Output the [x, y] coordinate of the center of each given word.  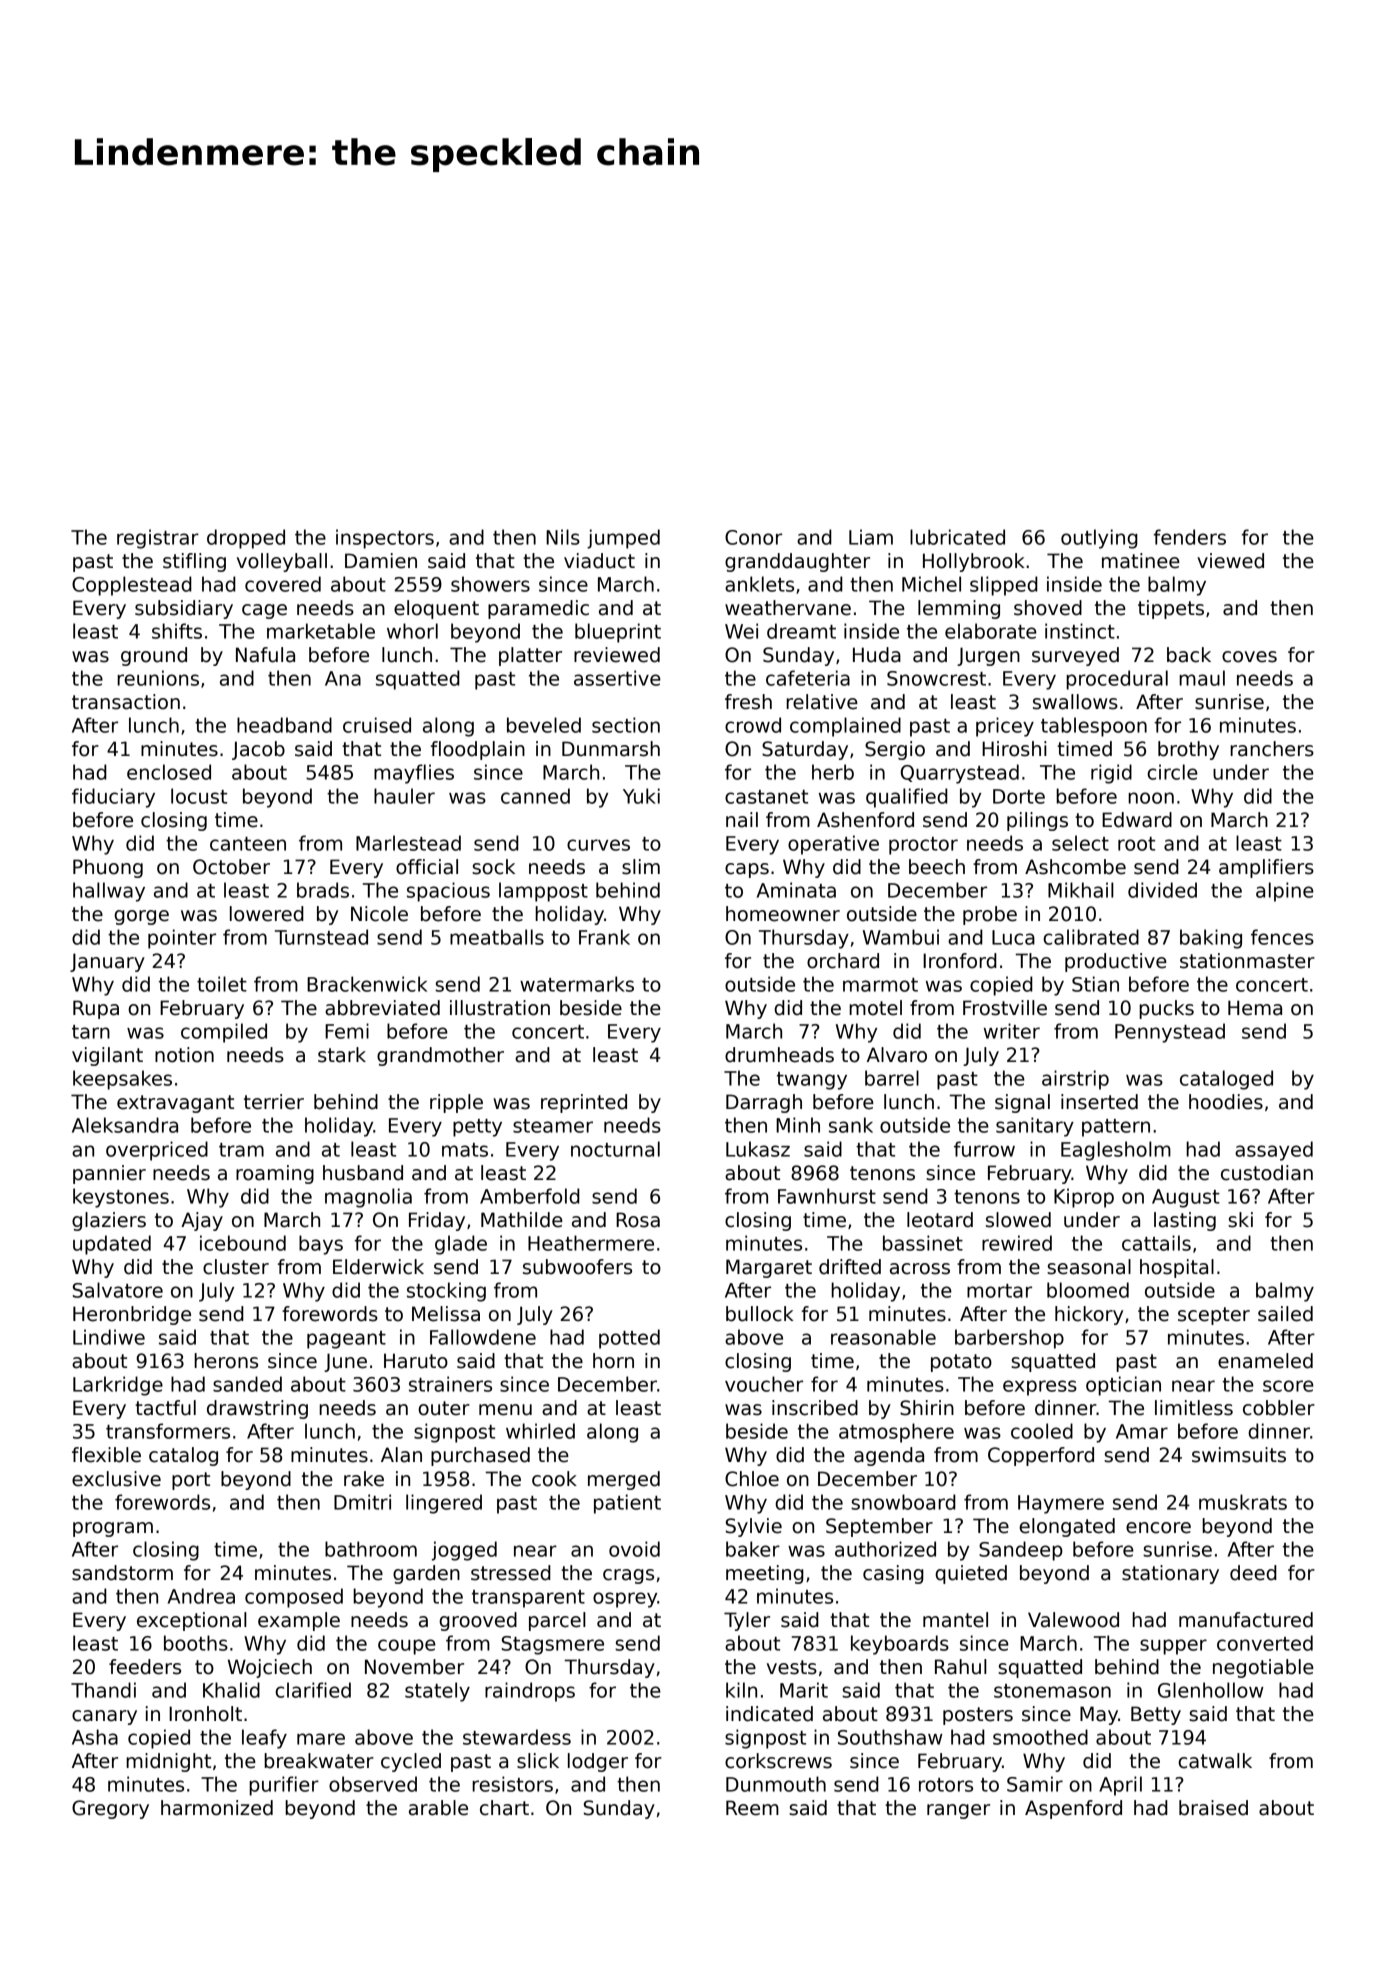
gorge [141, 917]
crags [628, 1576]
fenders [1190, 537]
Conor [753, 537]
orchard [843, 961]
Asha [95, 1737]
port [191, 1481]
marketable [321, 631]
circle [1172, 772]
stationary [1170, 1574]
